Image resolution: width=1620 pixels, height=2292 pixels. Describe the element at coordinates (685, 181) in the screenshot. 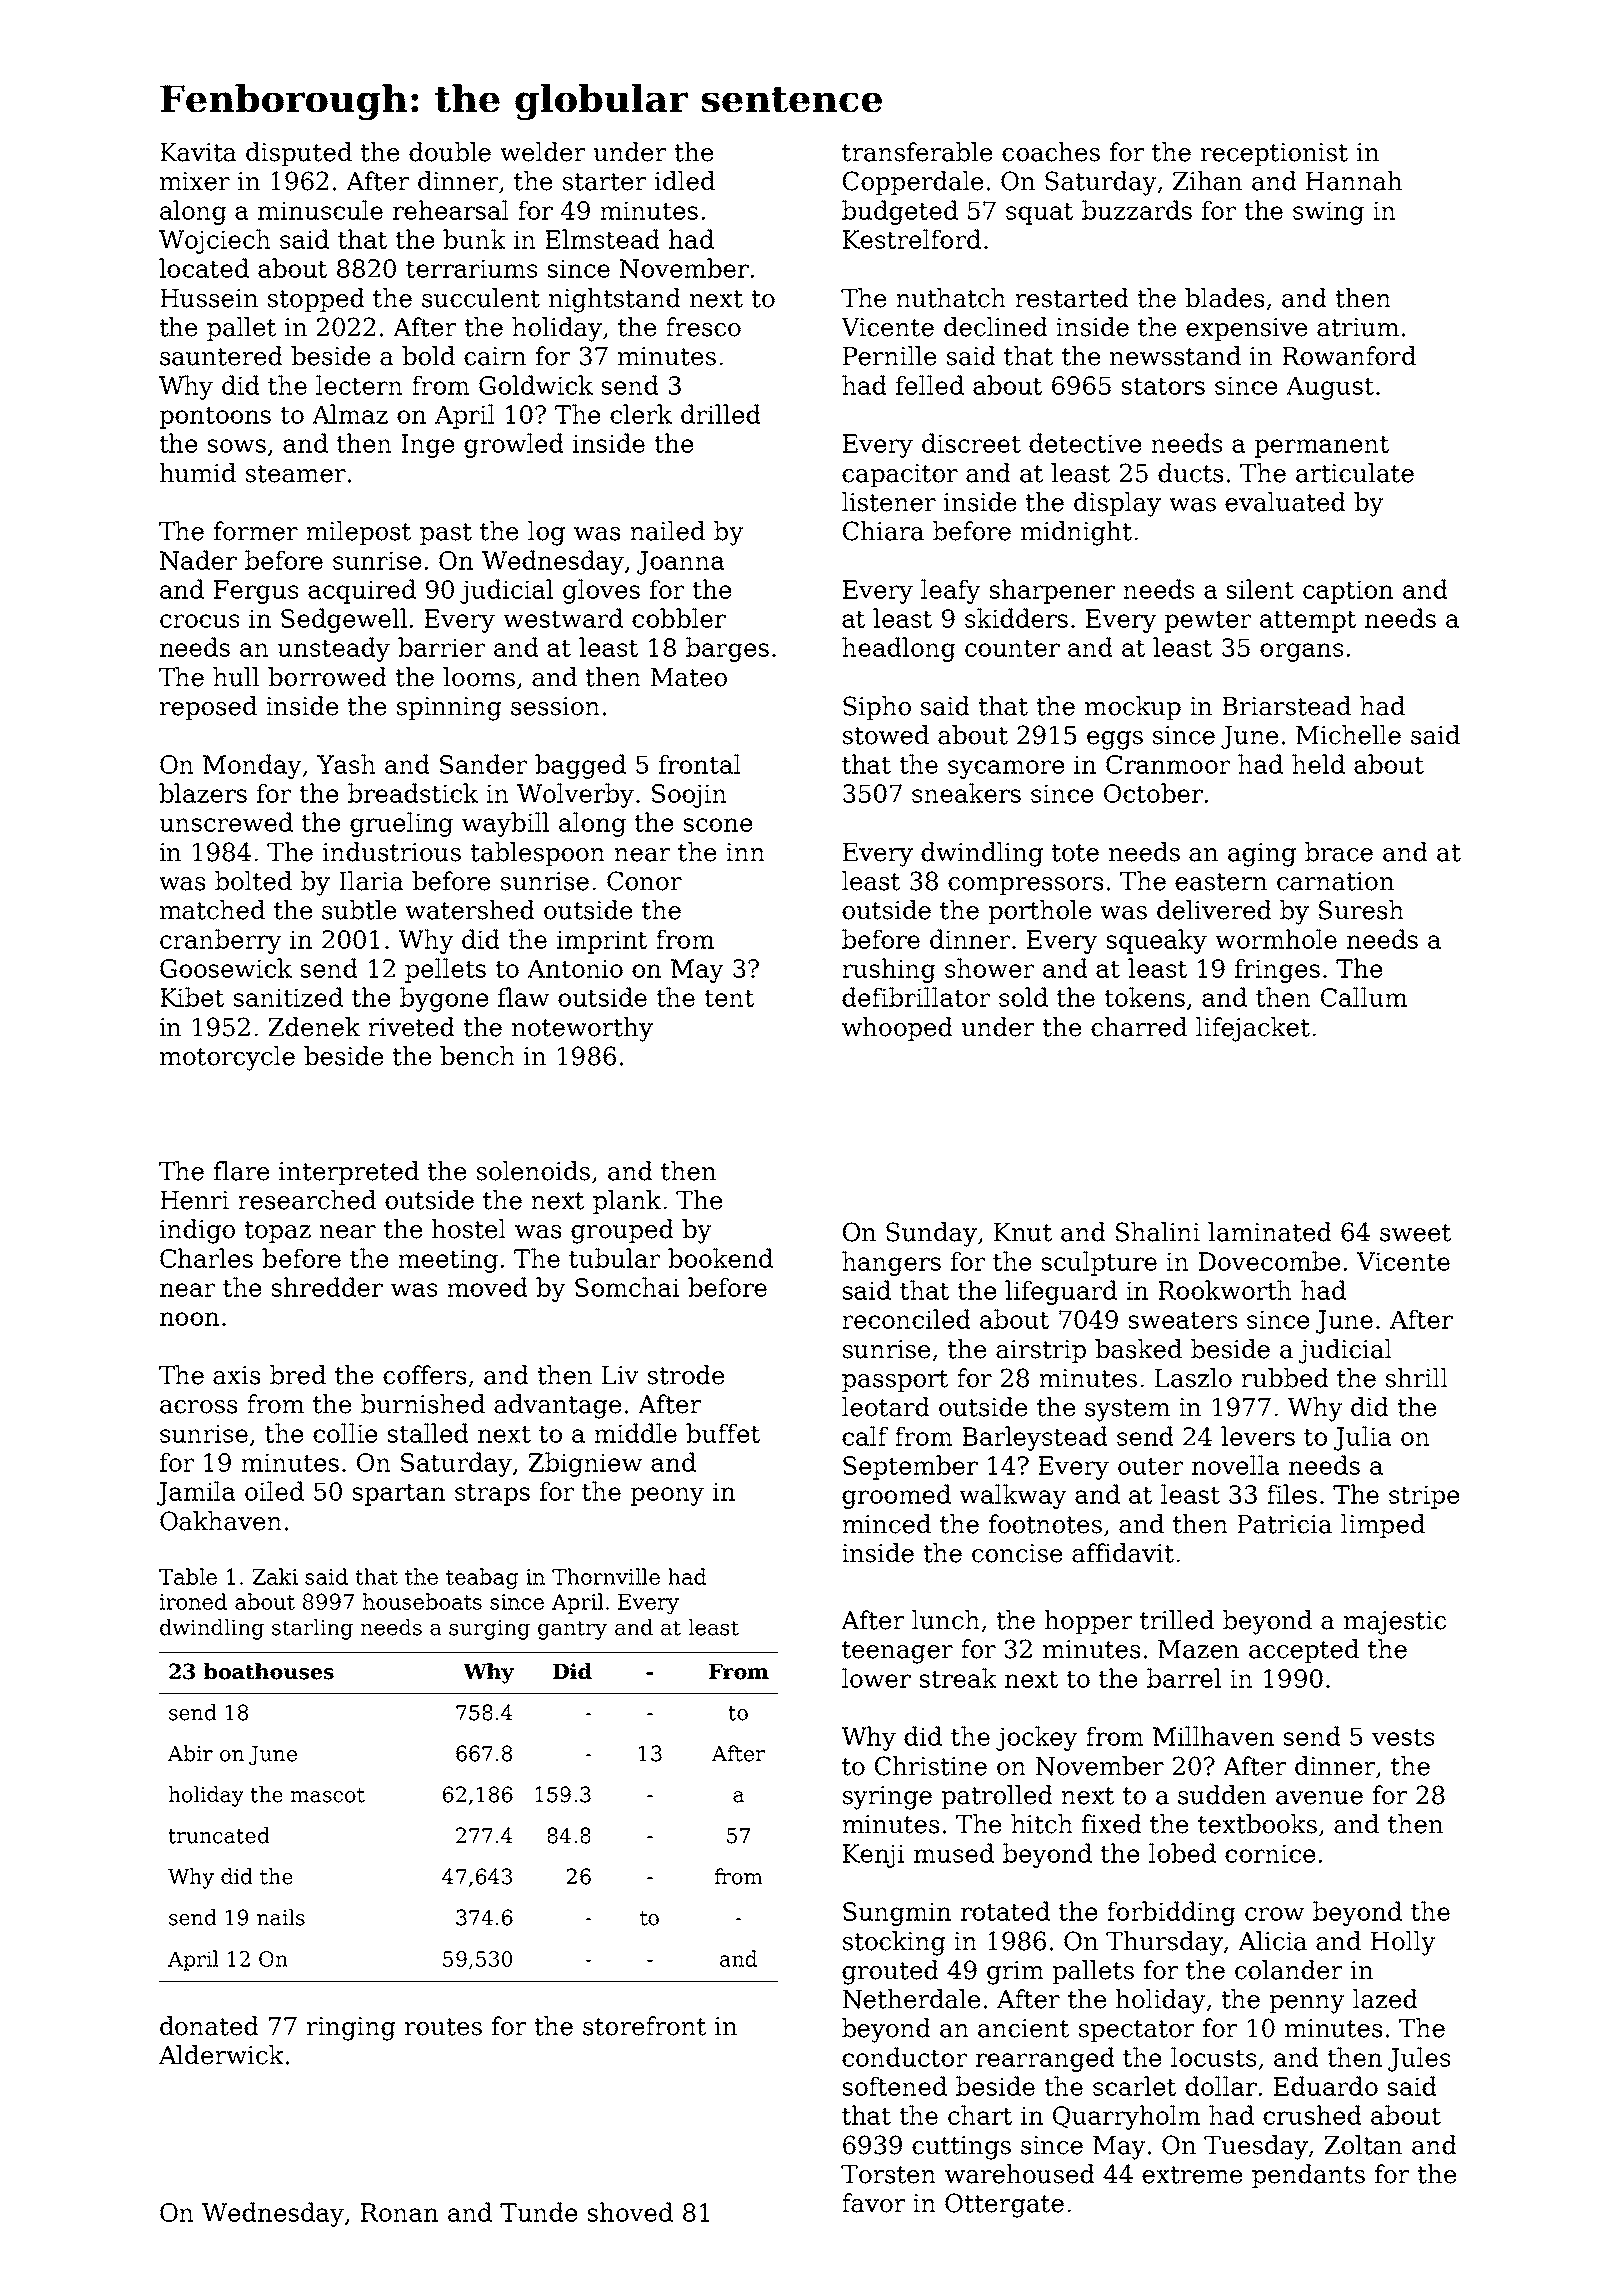

I see `idled` at that location.
